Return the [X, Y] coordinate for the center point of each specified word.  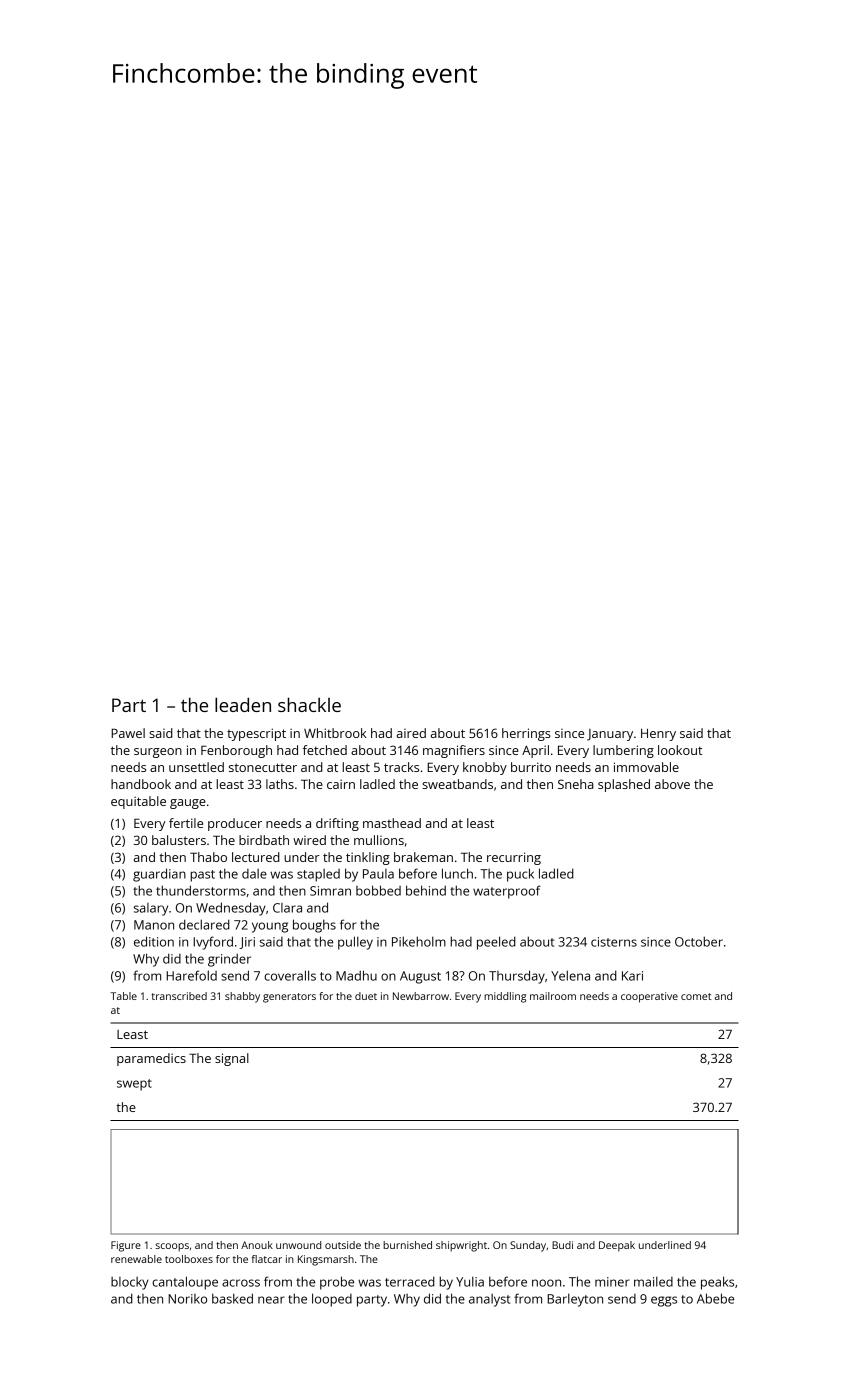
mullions [379, 840]
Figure [126, 1246]
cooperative [649, 997]
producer [235, 824]
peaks [717, 1283]
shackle [309, 704]
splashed [624, 785]
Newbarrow [421, 996]
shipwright [461, 1246]
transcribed [179, 996]
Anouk [257, 1245]
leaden [243, 704]
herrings [526, 734]
